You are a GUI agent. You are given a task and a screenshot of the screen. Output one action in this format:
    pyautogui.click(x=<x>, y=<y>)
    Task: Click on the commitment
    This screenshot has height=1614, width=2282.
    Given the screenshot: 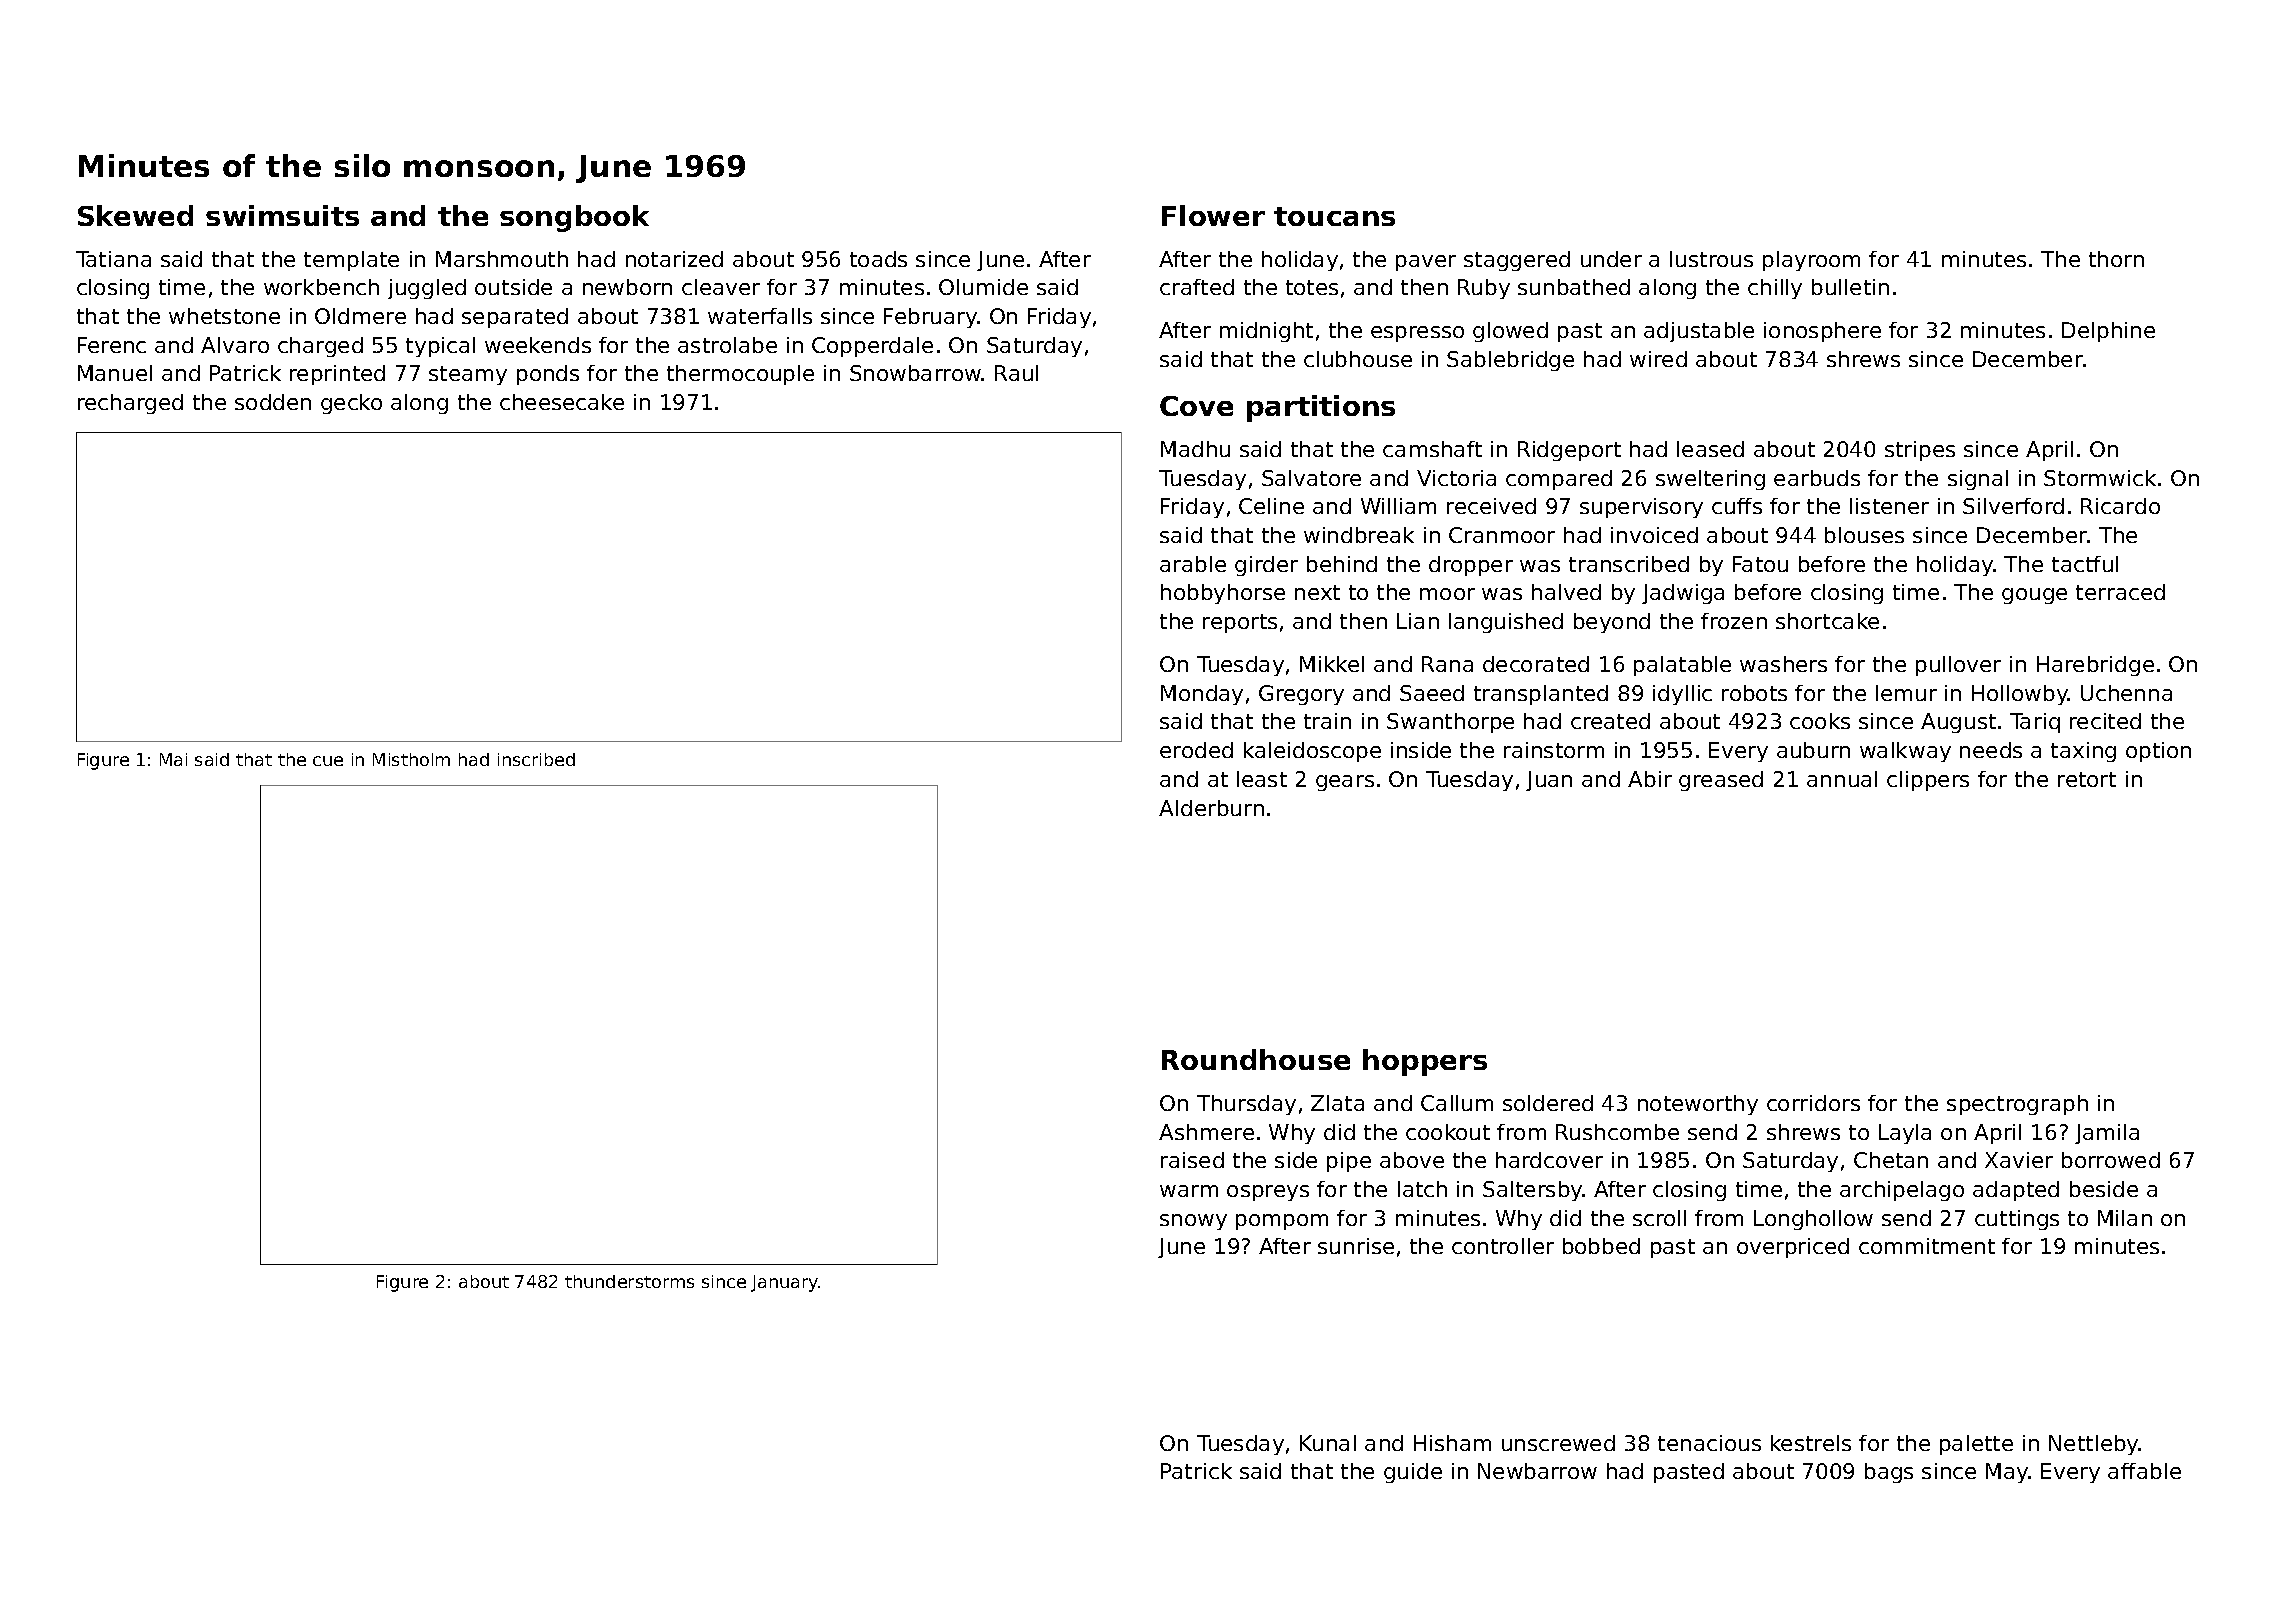 What is the action you would take?
    pyautogui.click(x=1927, y=1246)
